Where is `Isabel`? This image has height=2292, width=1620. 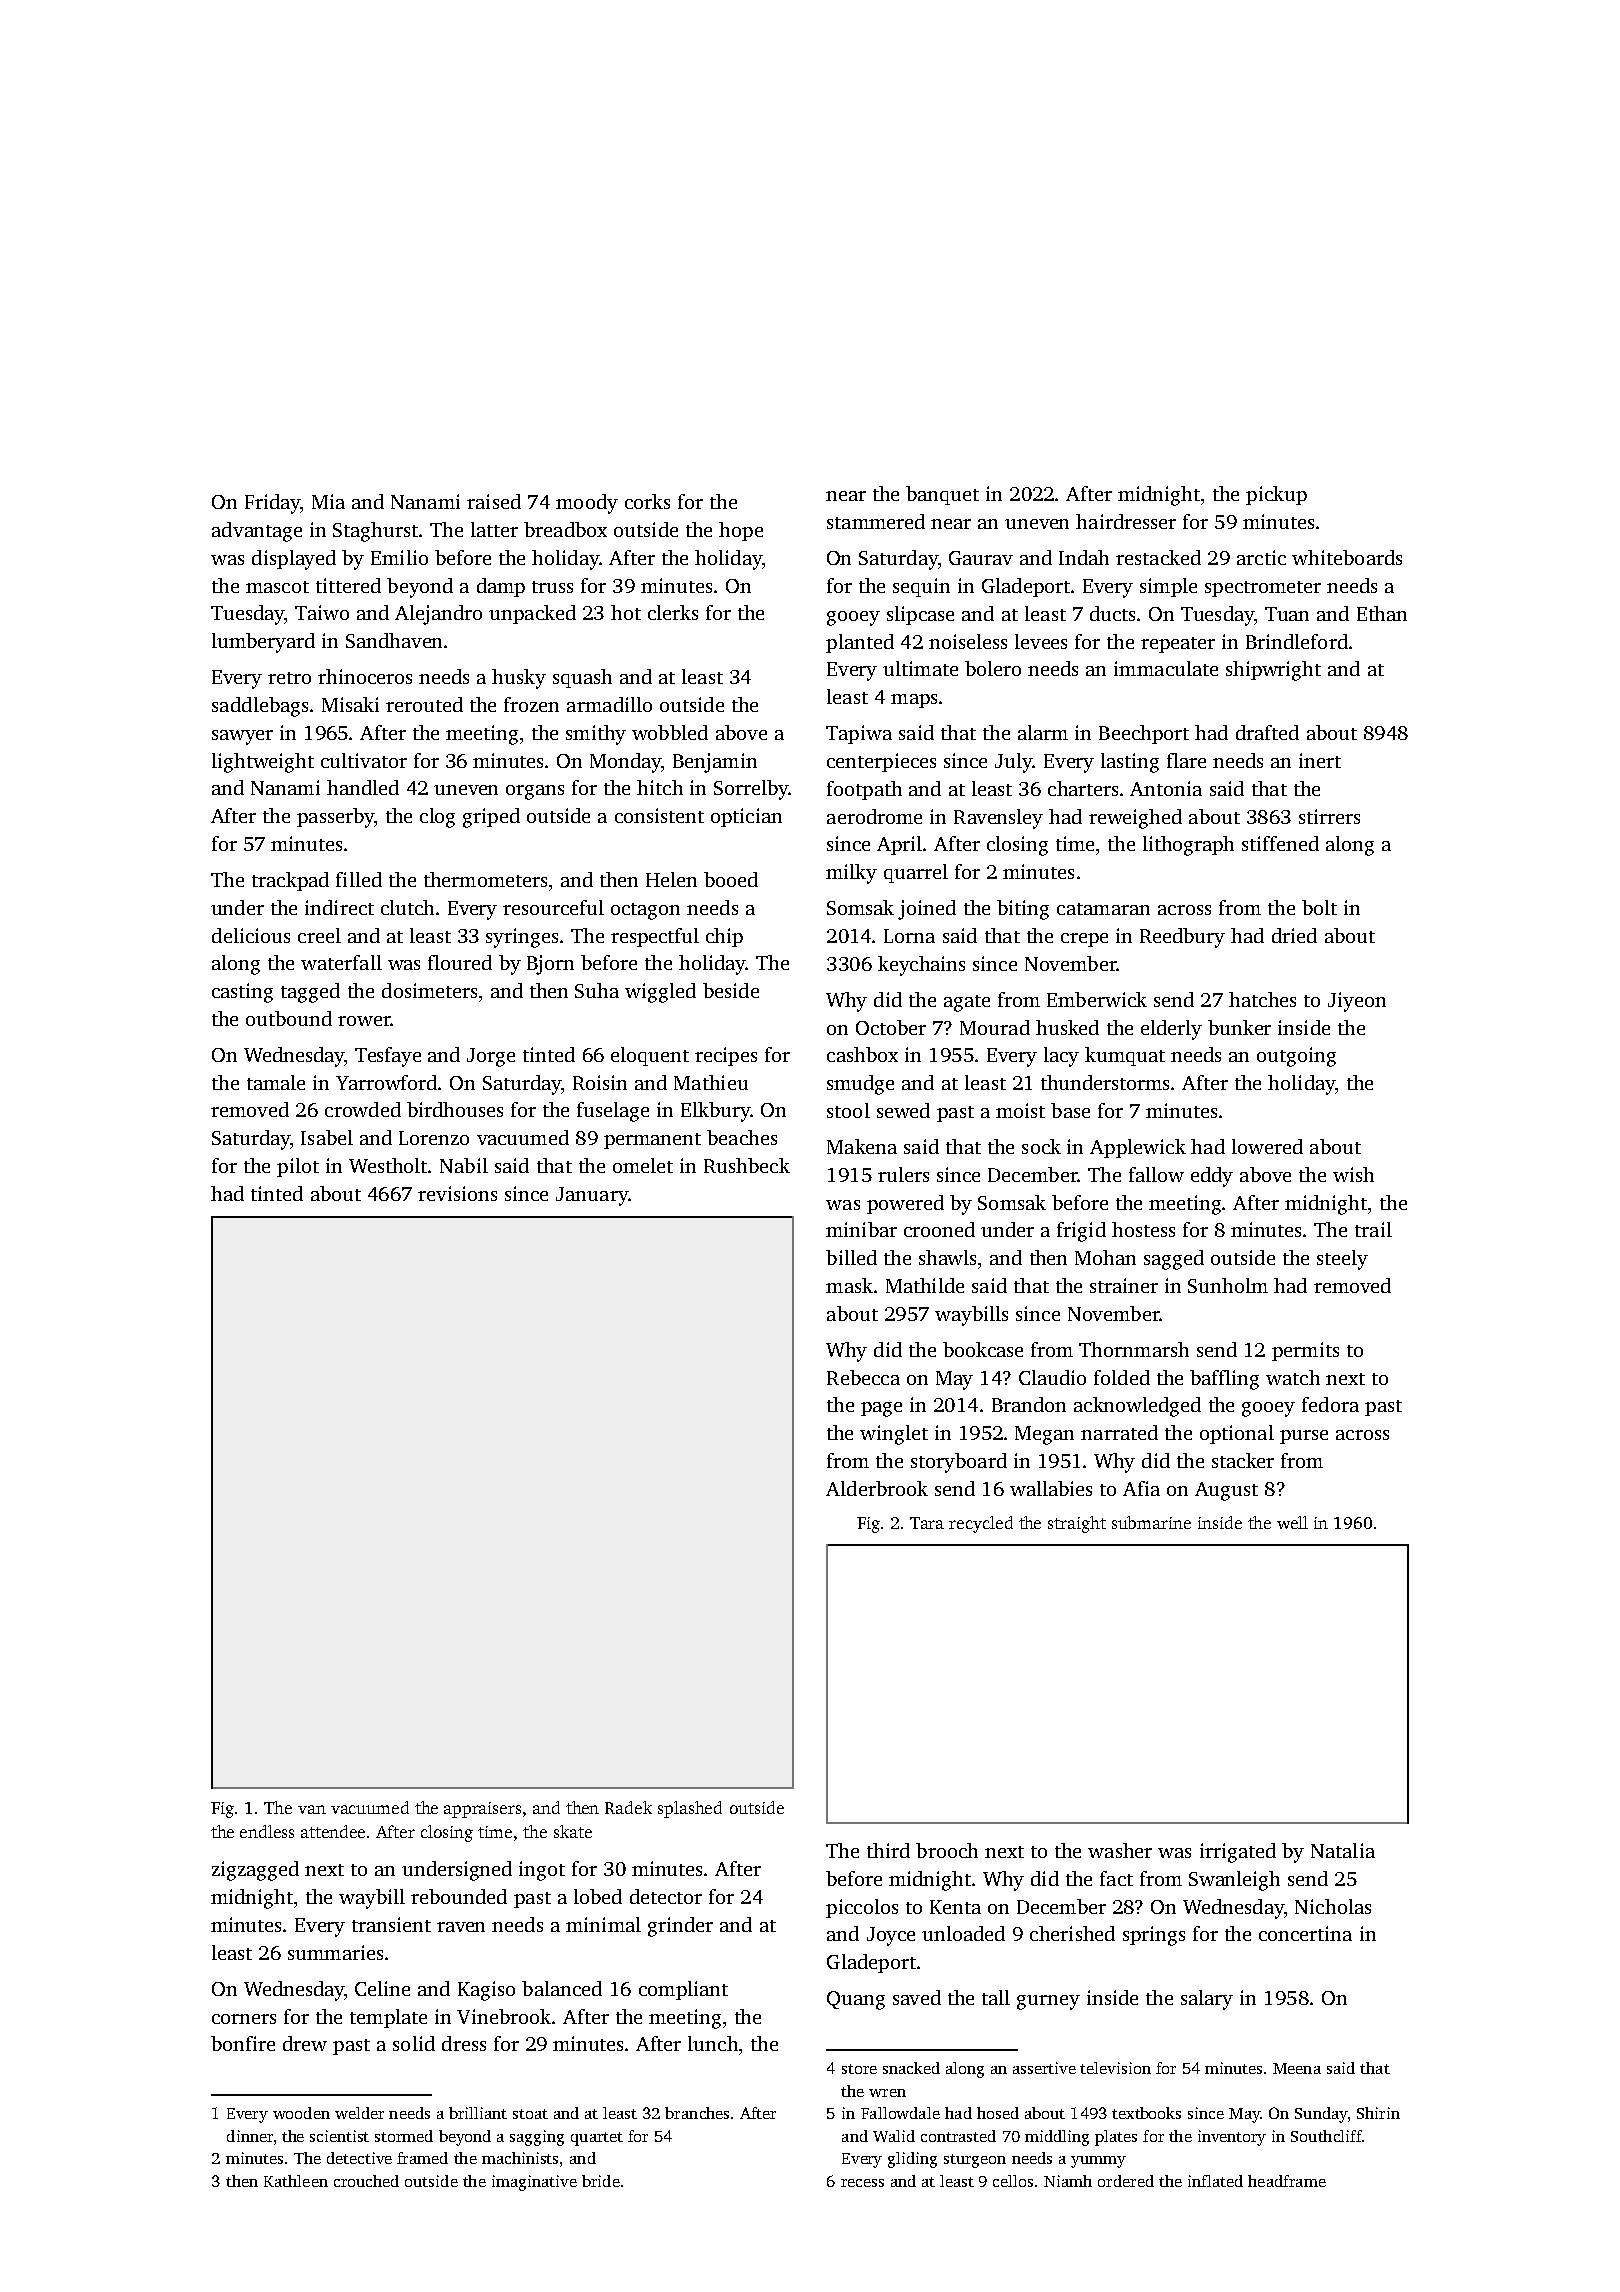 Isabel is located at coordinates (327, 1137).
